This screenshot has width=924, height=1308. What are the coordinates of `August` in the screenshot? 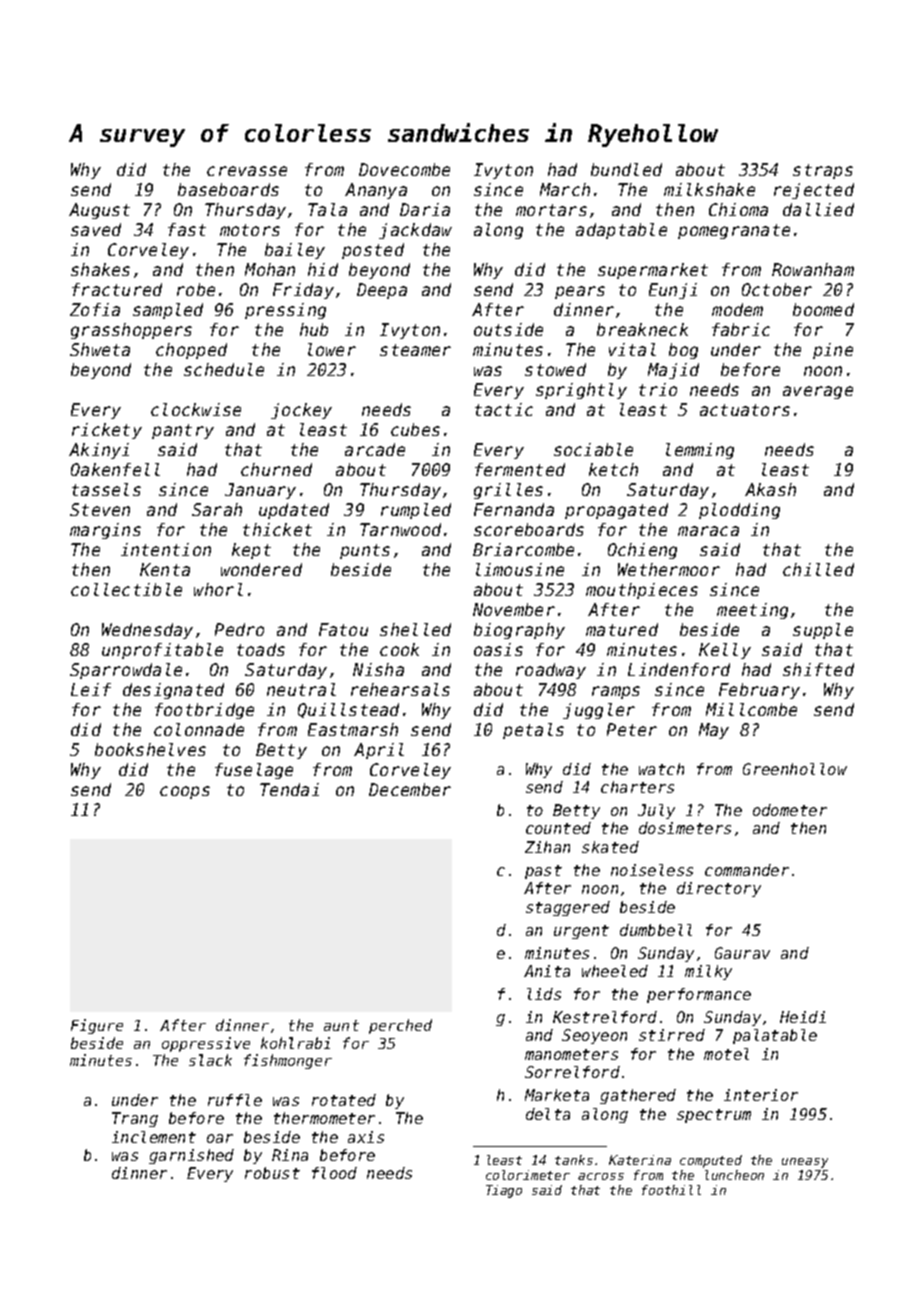 It's located at (99, 211).
